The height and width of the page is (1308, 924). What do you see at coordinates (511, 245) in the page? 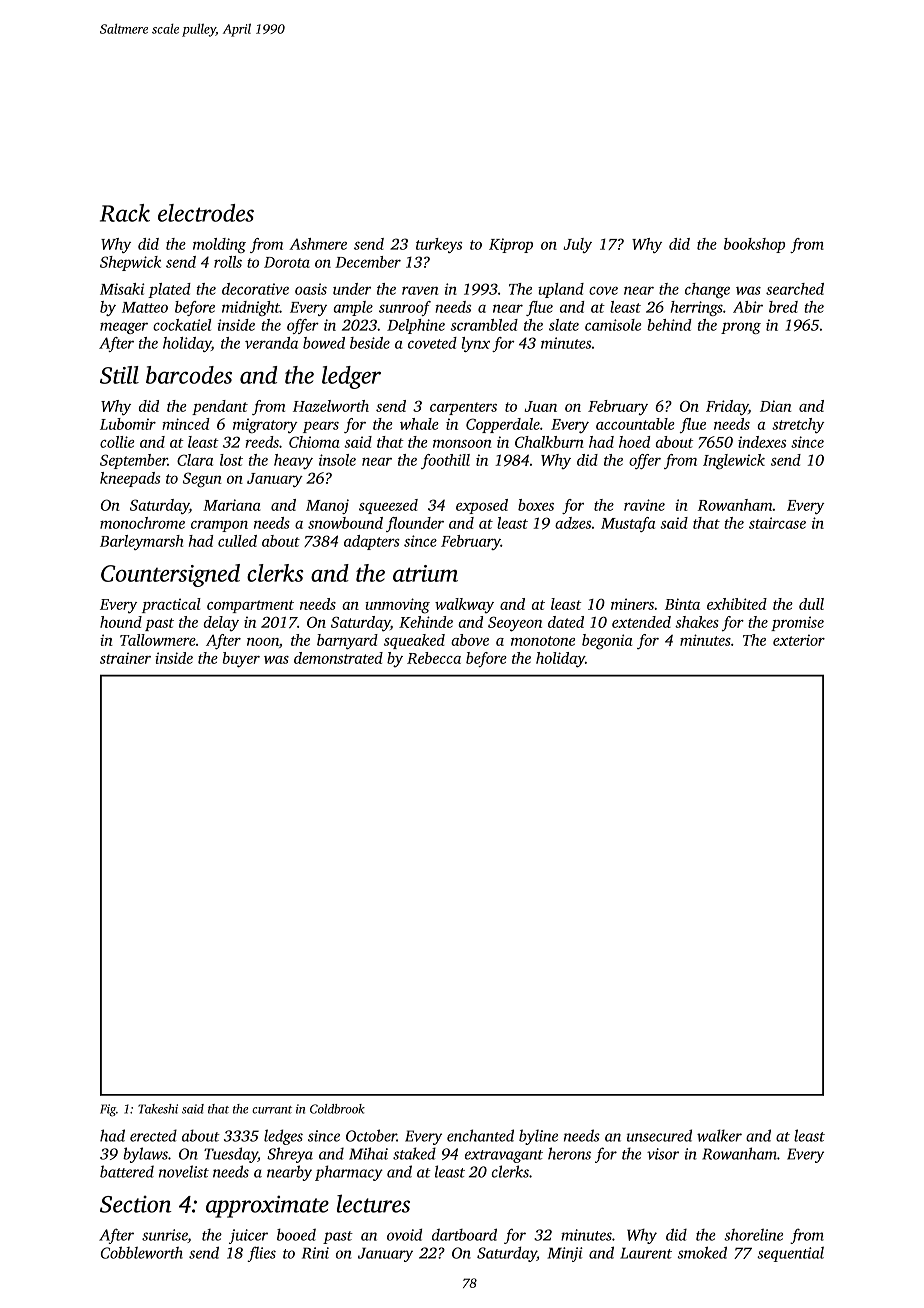
I see `Kiprop` at bounding box center [511, 245].
